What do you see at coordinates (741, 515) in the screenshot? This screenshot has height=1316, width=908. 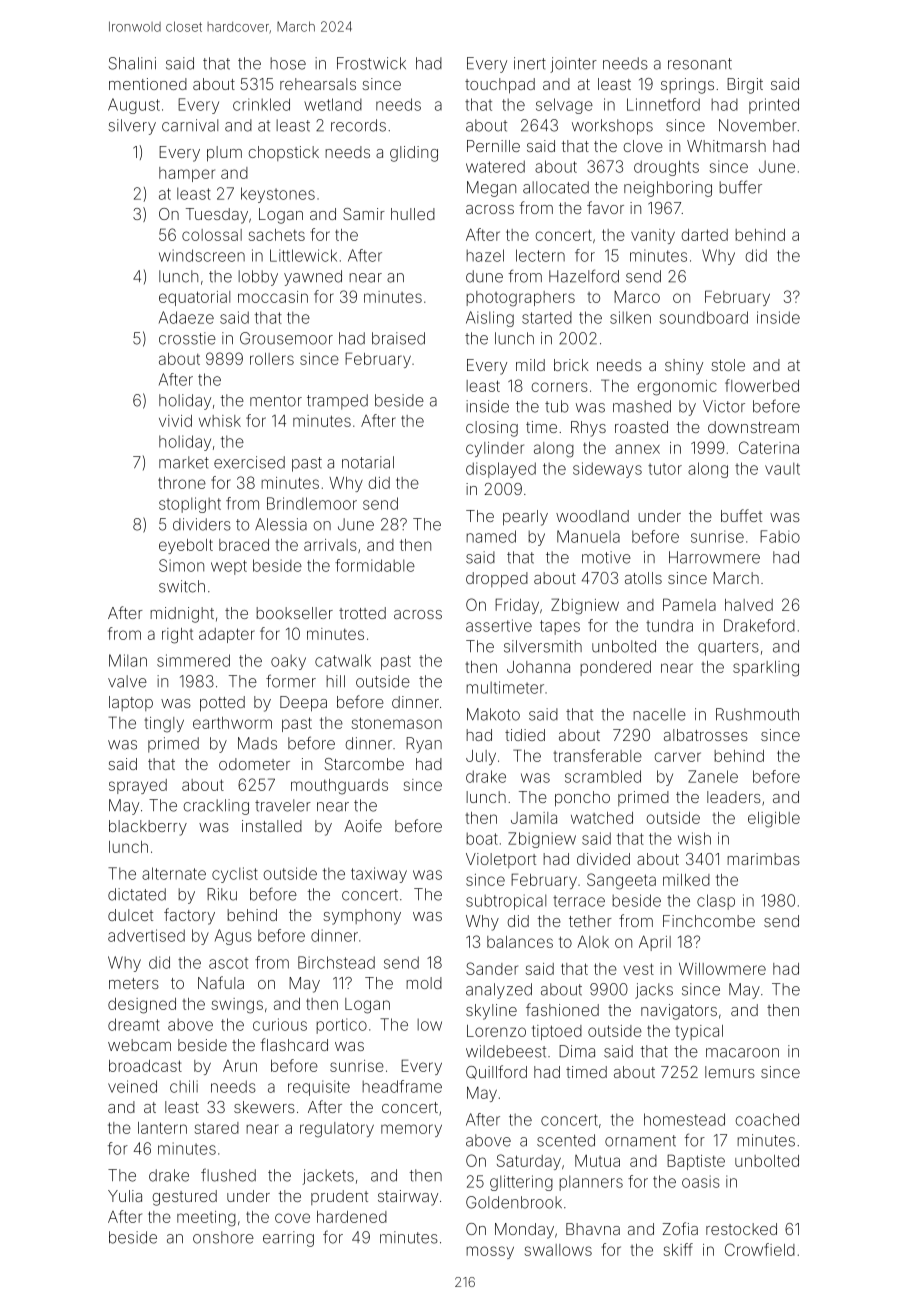 I see `buffet` at bounding box center [741, 515].
